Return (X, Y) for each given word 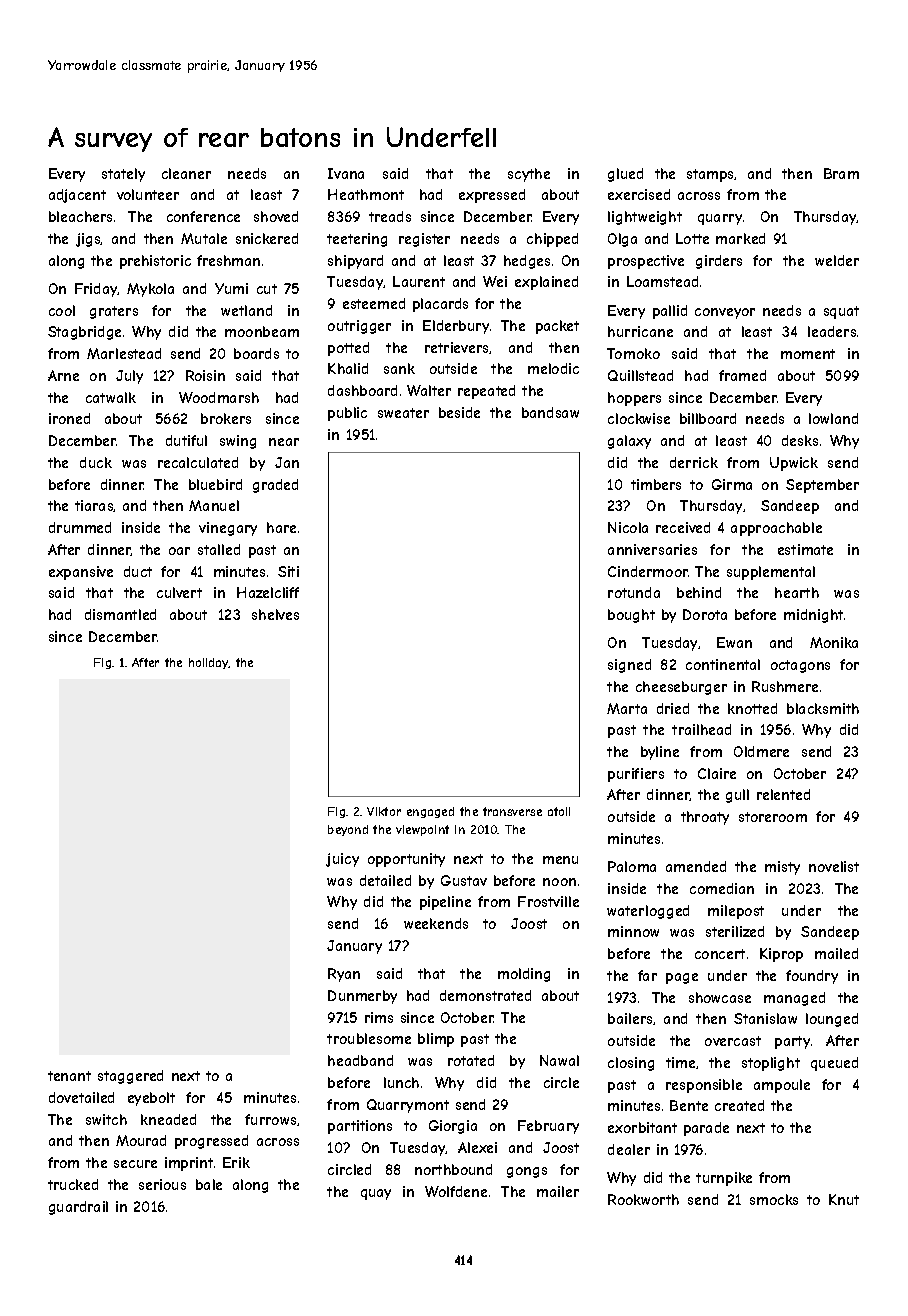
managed (794, 999)
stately (123, 175)
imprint (189, 1164)
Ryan (344, 975)
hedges (527, 262)
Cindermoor (648, 571)
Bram (841, 173)
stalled (219, 549)
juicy (342, 860)
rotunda (634, 592)
